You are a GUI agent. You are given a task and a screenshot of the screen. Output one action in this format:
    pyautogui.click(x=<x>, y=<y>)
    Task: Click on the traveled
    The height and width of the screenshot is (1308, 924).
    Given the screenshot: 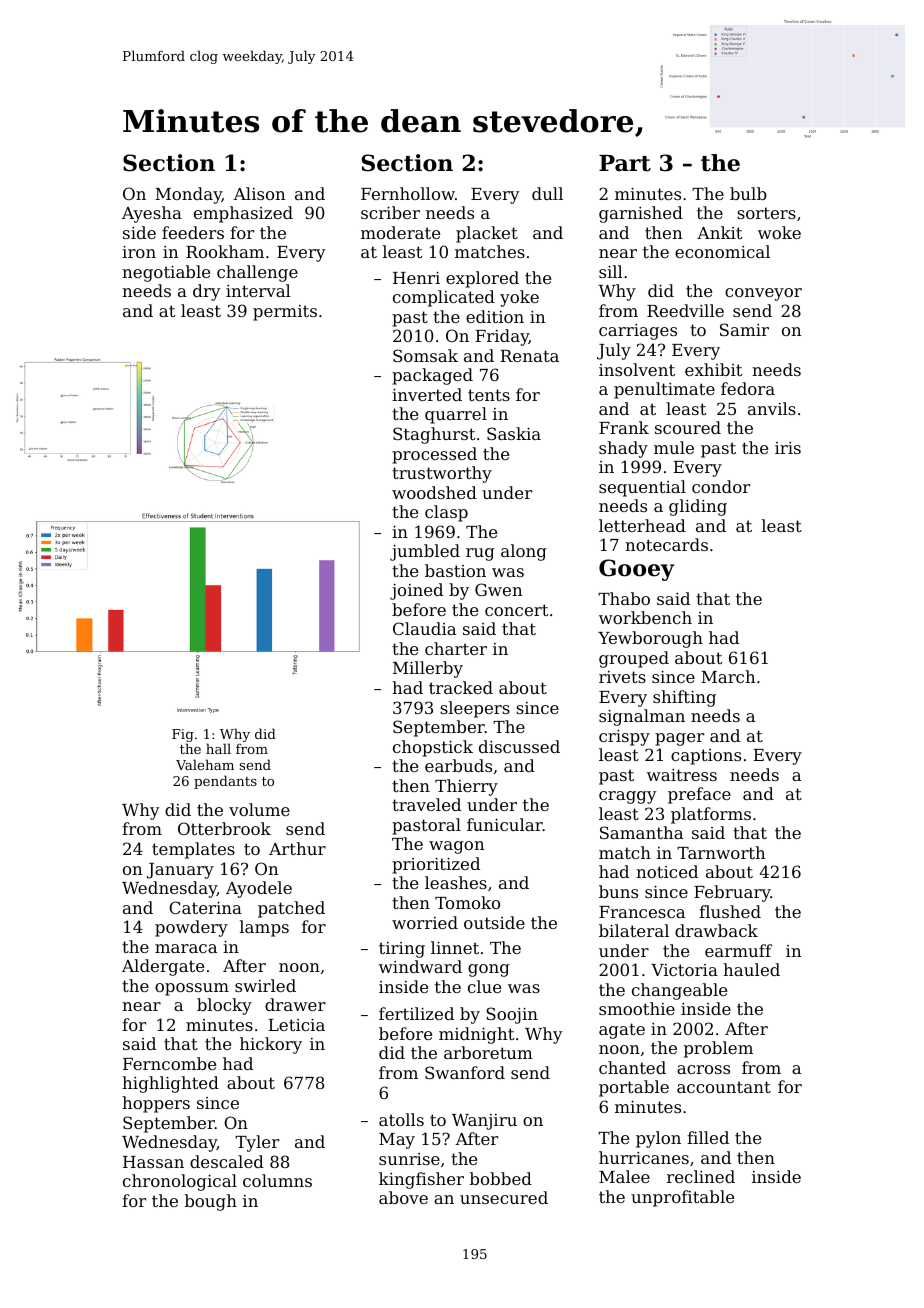 What is the action you would take?
    pyautogui.click(x=426, y=804)
